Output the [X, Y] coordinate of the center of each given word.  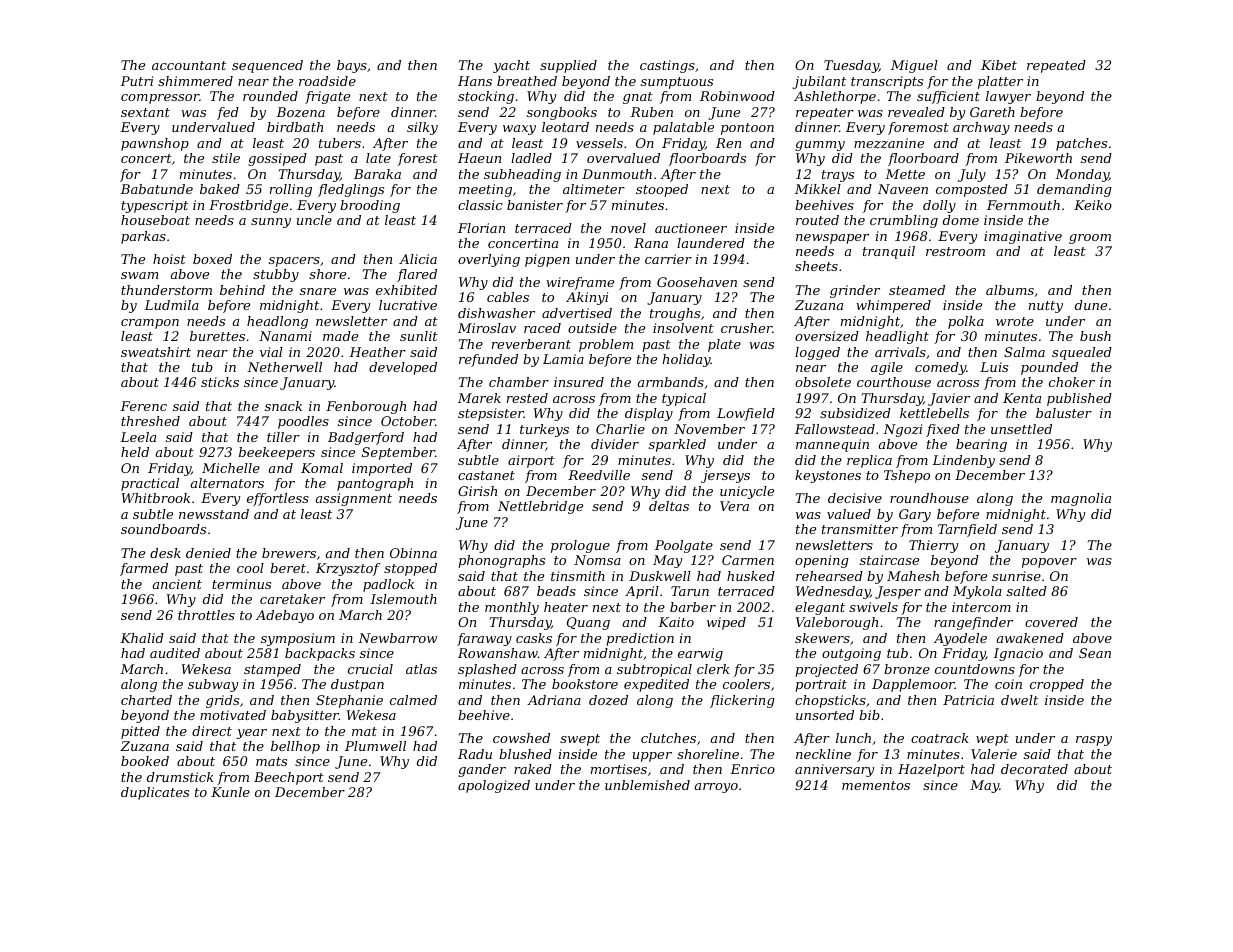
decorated [1034, 769]
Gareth [992, 112]
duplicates [155, 793]
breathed [527, 81]
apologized [494, 786]
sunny [271, 223]
